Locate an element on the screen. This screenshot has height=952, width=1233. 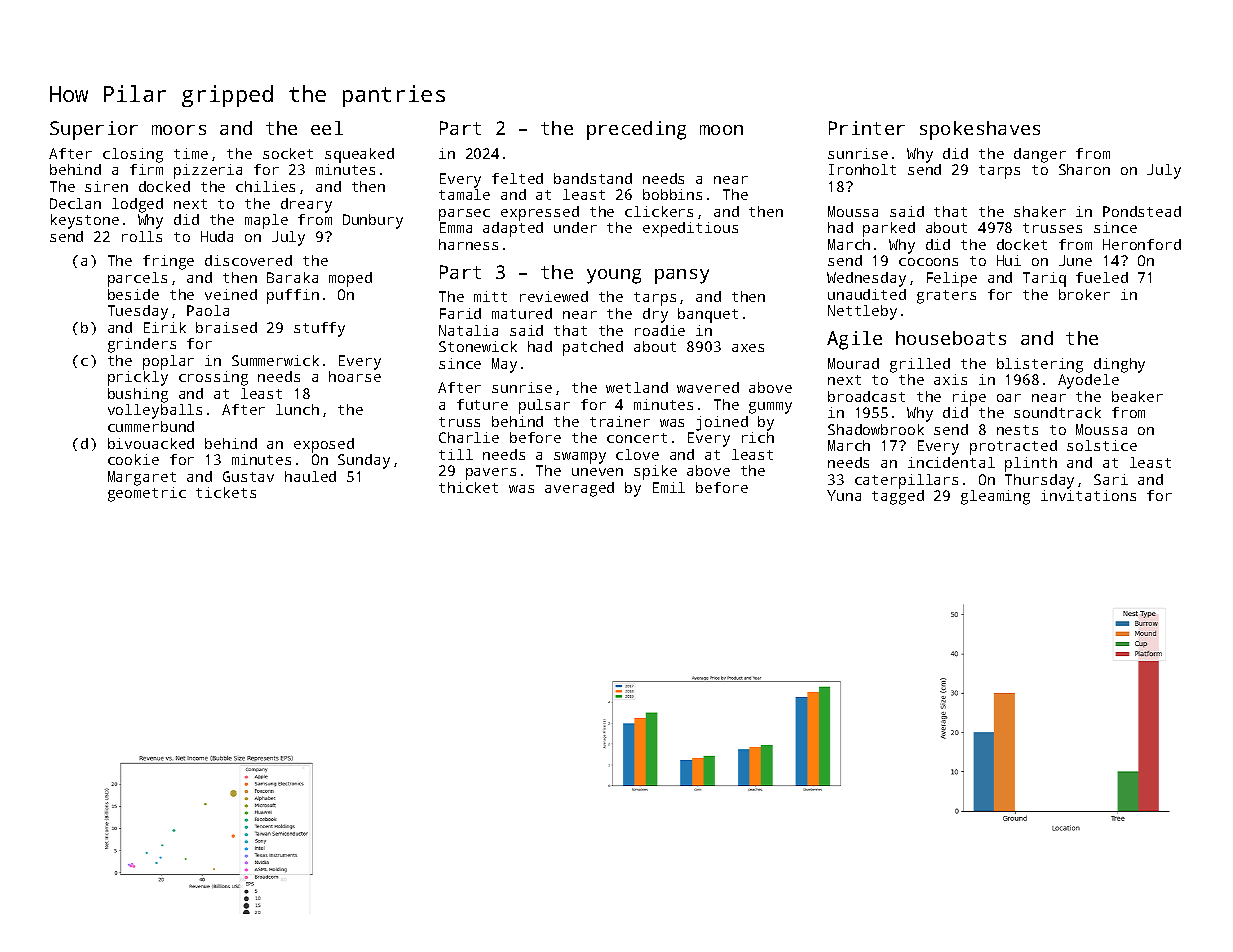
Printer is located at coordinates (867, 128).
